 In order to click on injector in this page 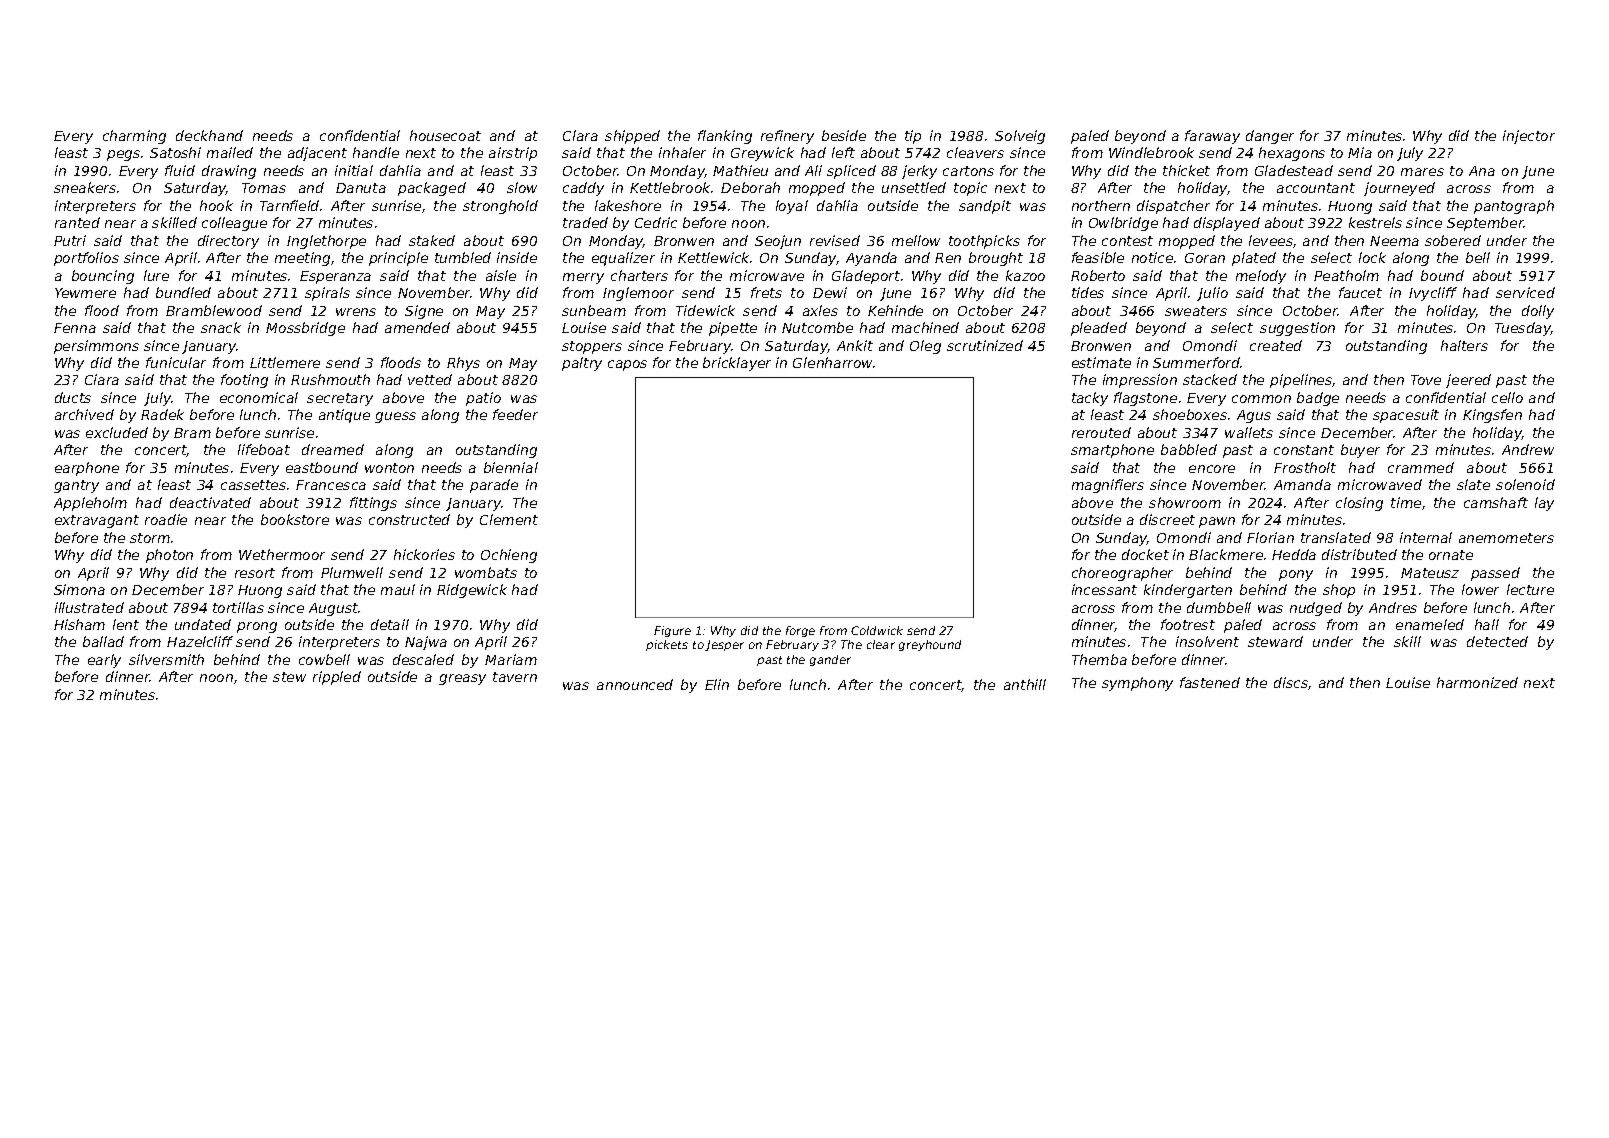, I will do `click(1529, 137)`.
